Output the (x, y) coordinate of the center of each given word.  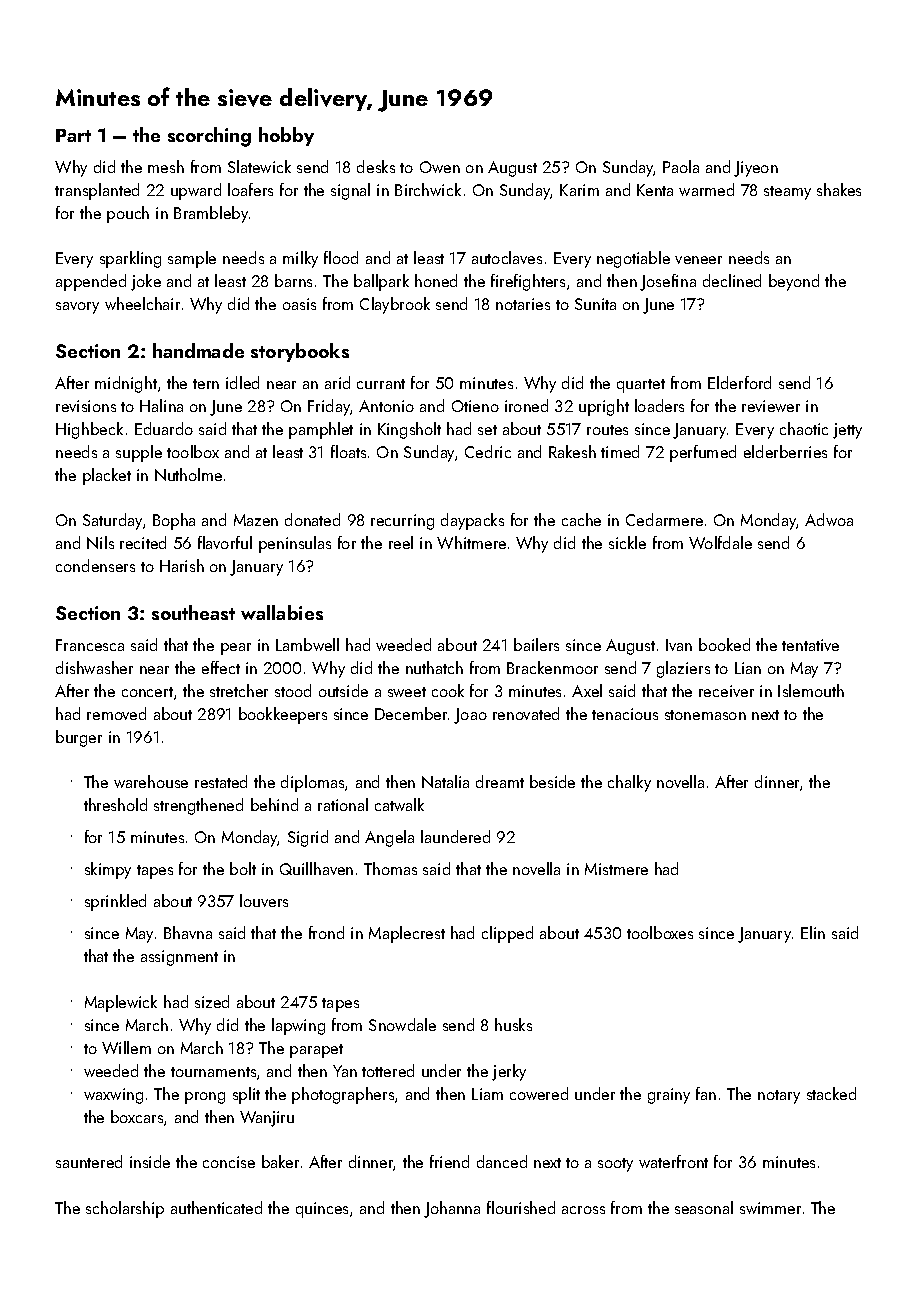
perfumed (703, 453)
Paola (681, 166)
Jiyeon (756, 169)
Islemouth (811, 690)
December (411, 713)
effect (221, 667)
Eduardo (164, 428)
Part (73, 135)
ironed (526, 405)
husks (513, 1024)
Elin (813, 932)
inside (150, 1161)
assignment (179, 958)
